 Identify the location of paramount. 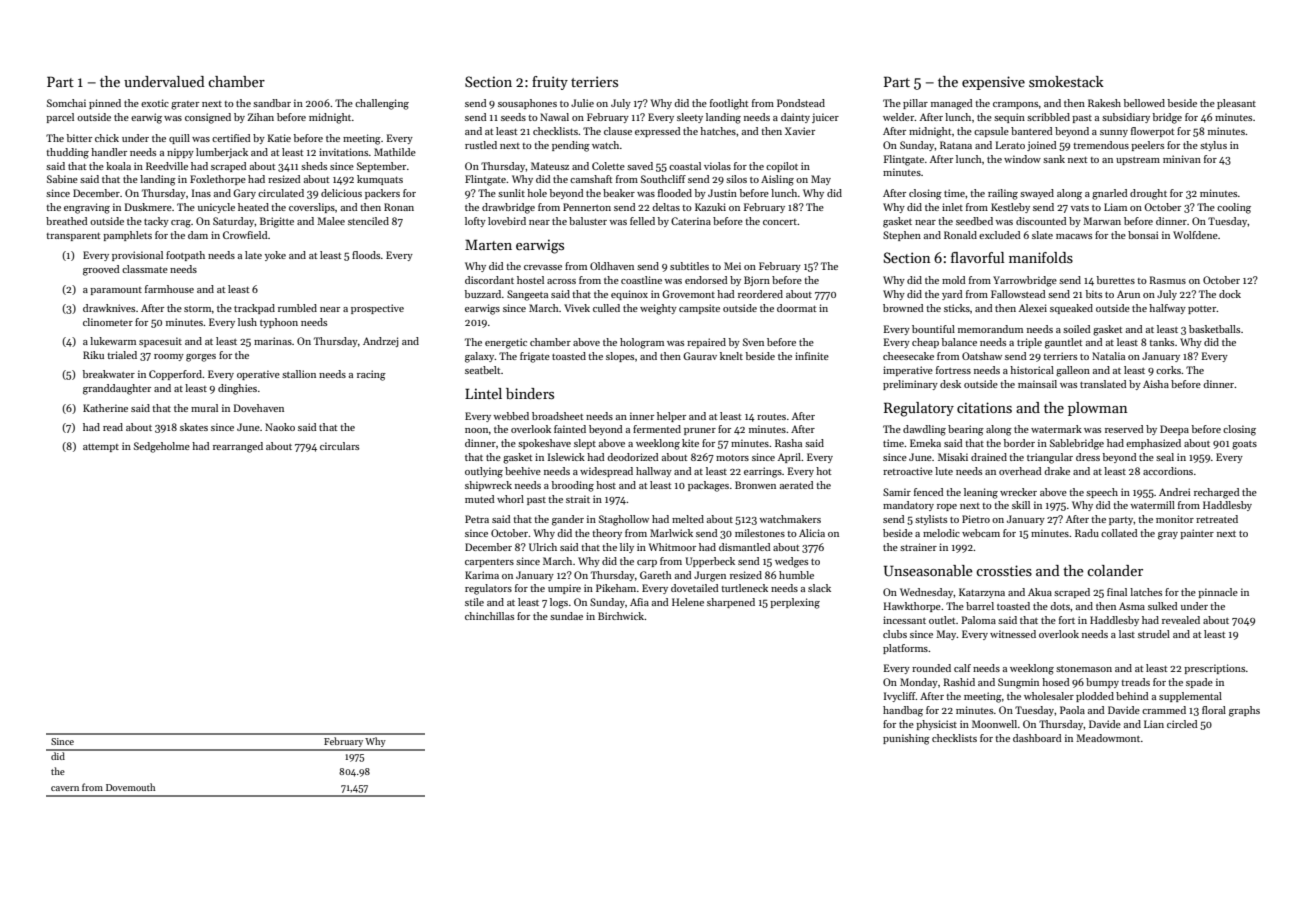
(116, 291).
